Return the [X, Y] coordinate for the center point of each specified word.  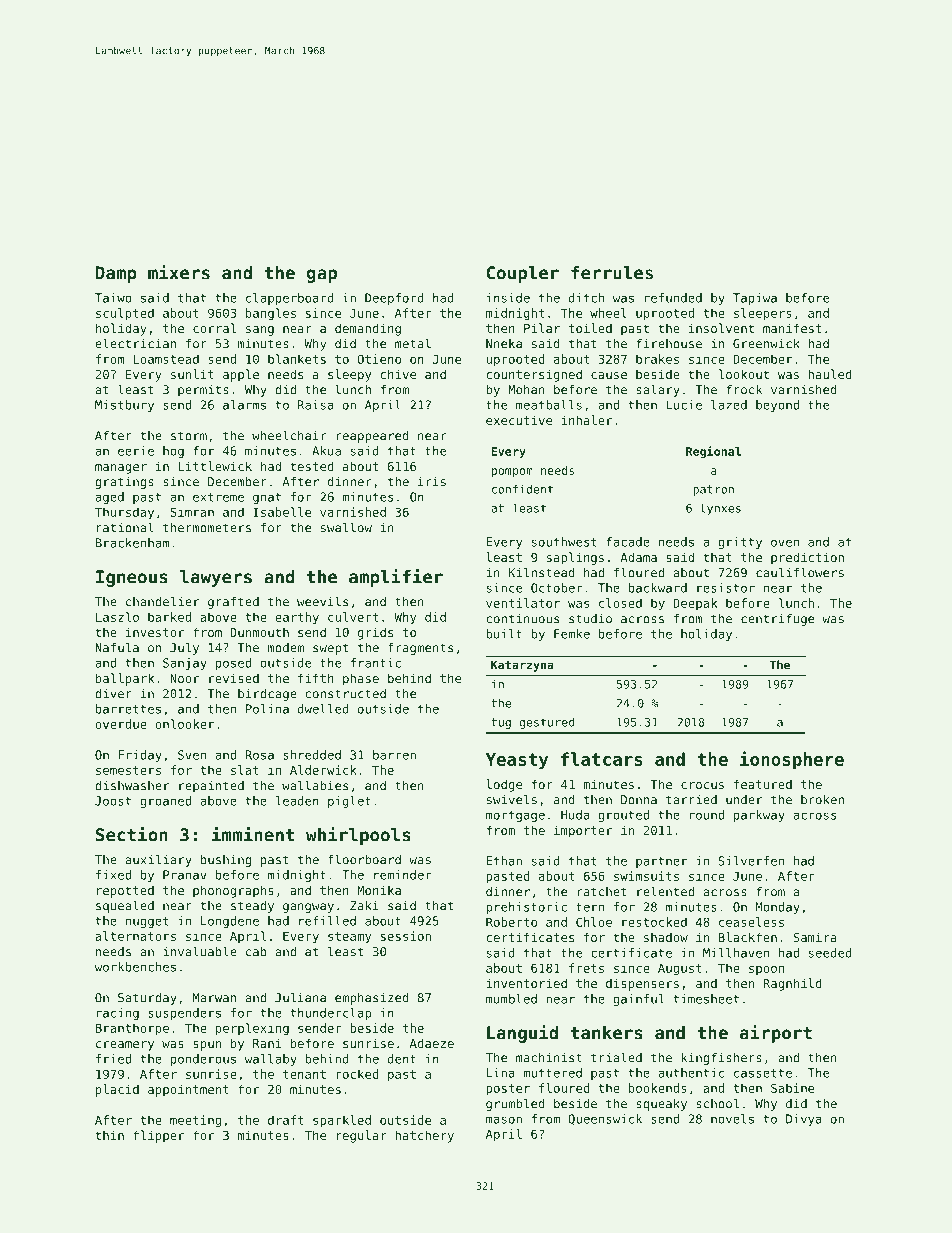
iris [432, 482]
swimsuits [646, 876]
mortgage [515, 816]
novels [732, 1119]
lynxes [720, 509]
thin [109, 1135]
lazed [729, 405]
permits [203, 391]
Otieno [379, 359]
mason [504, 1120]
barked [169, 617]
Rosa [259, 755]
